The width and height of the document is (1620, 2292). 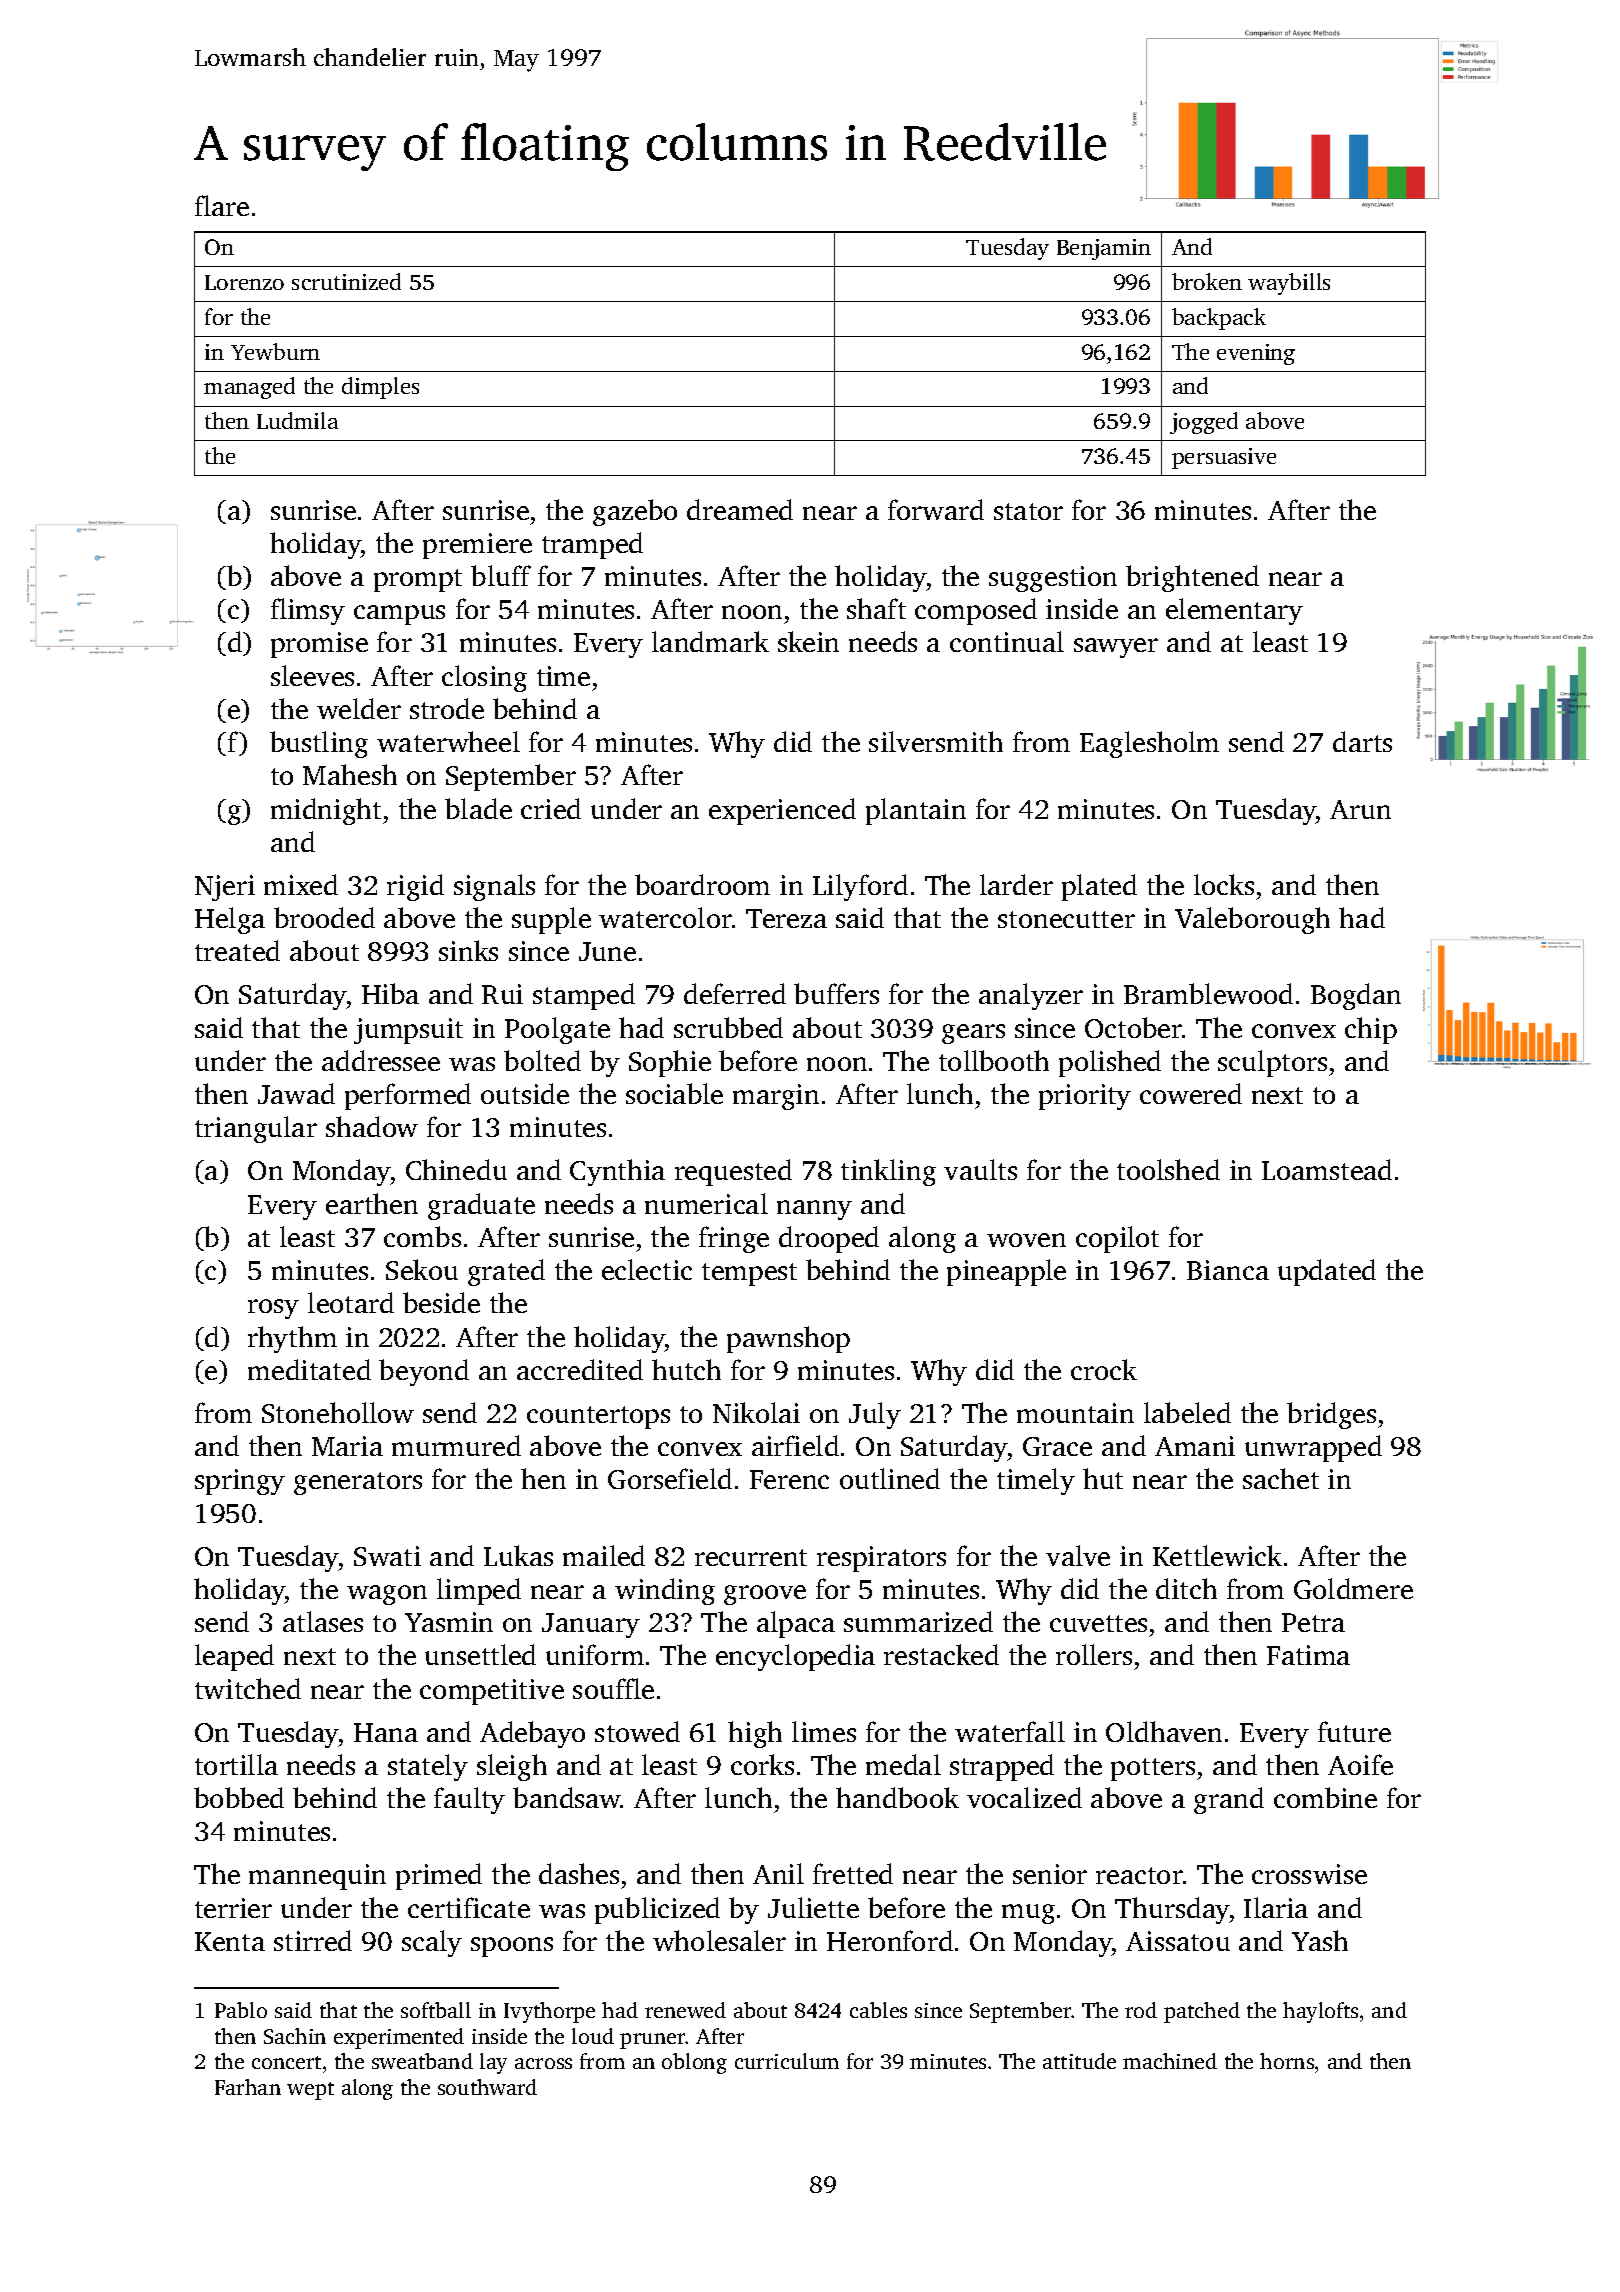 I want to click on persuasive, so click(x=1224, y=458).
